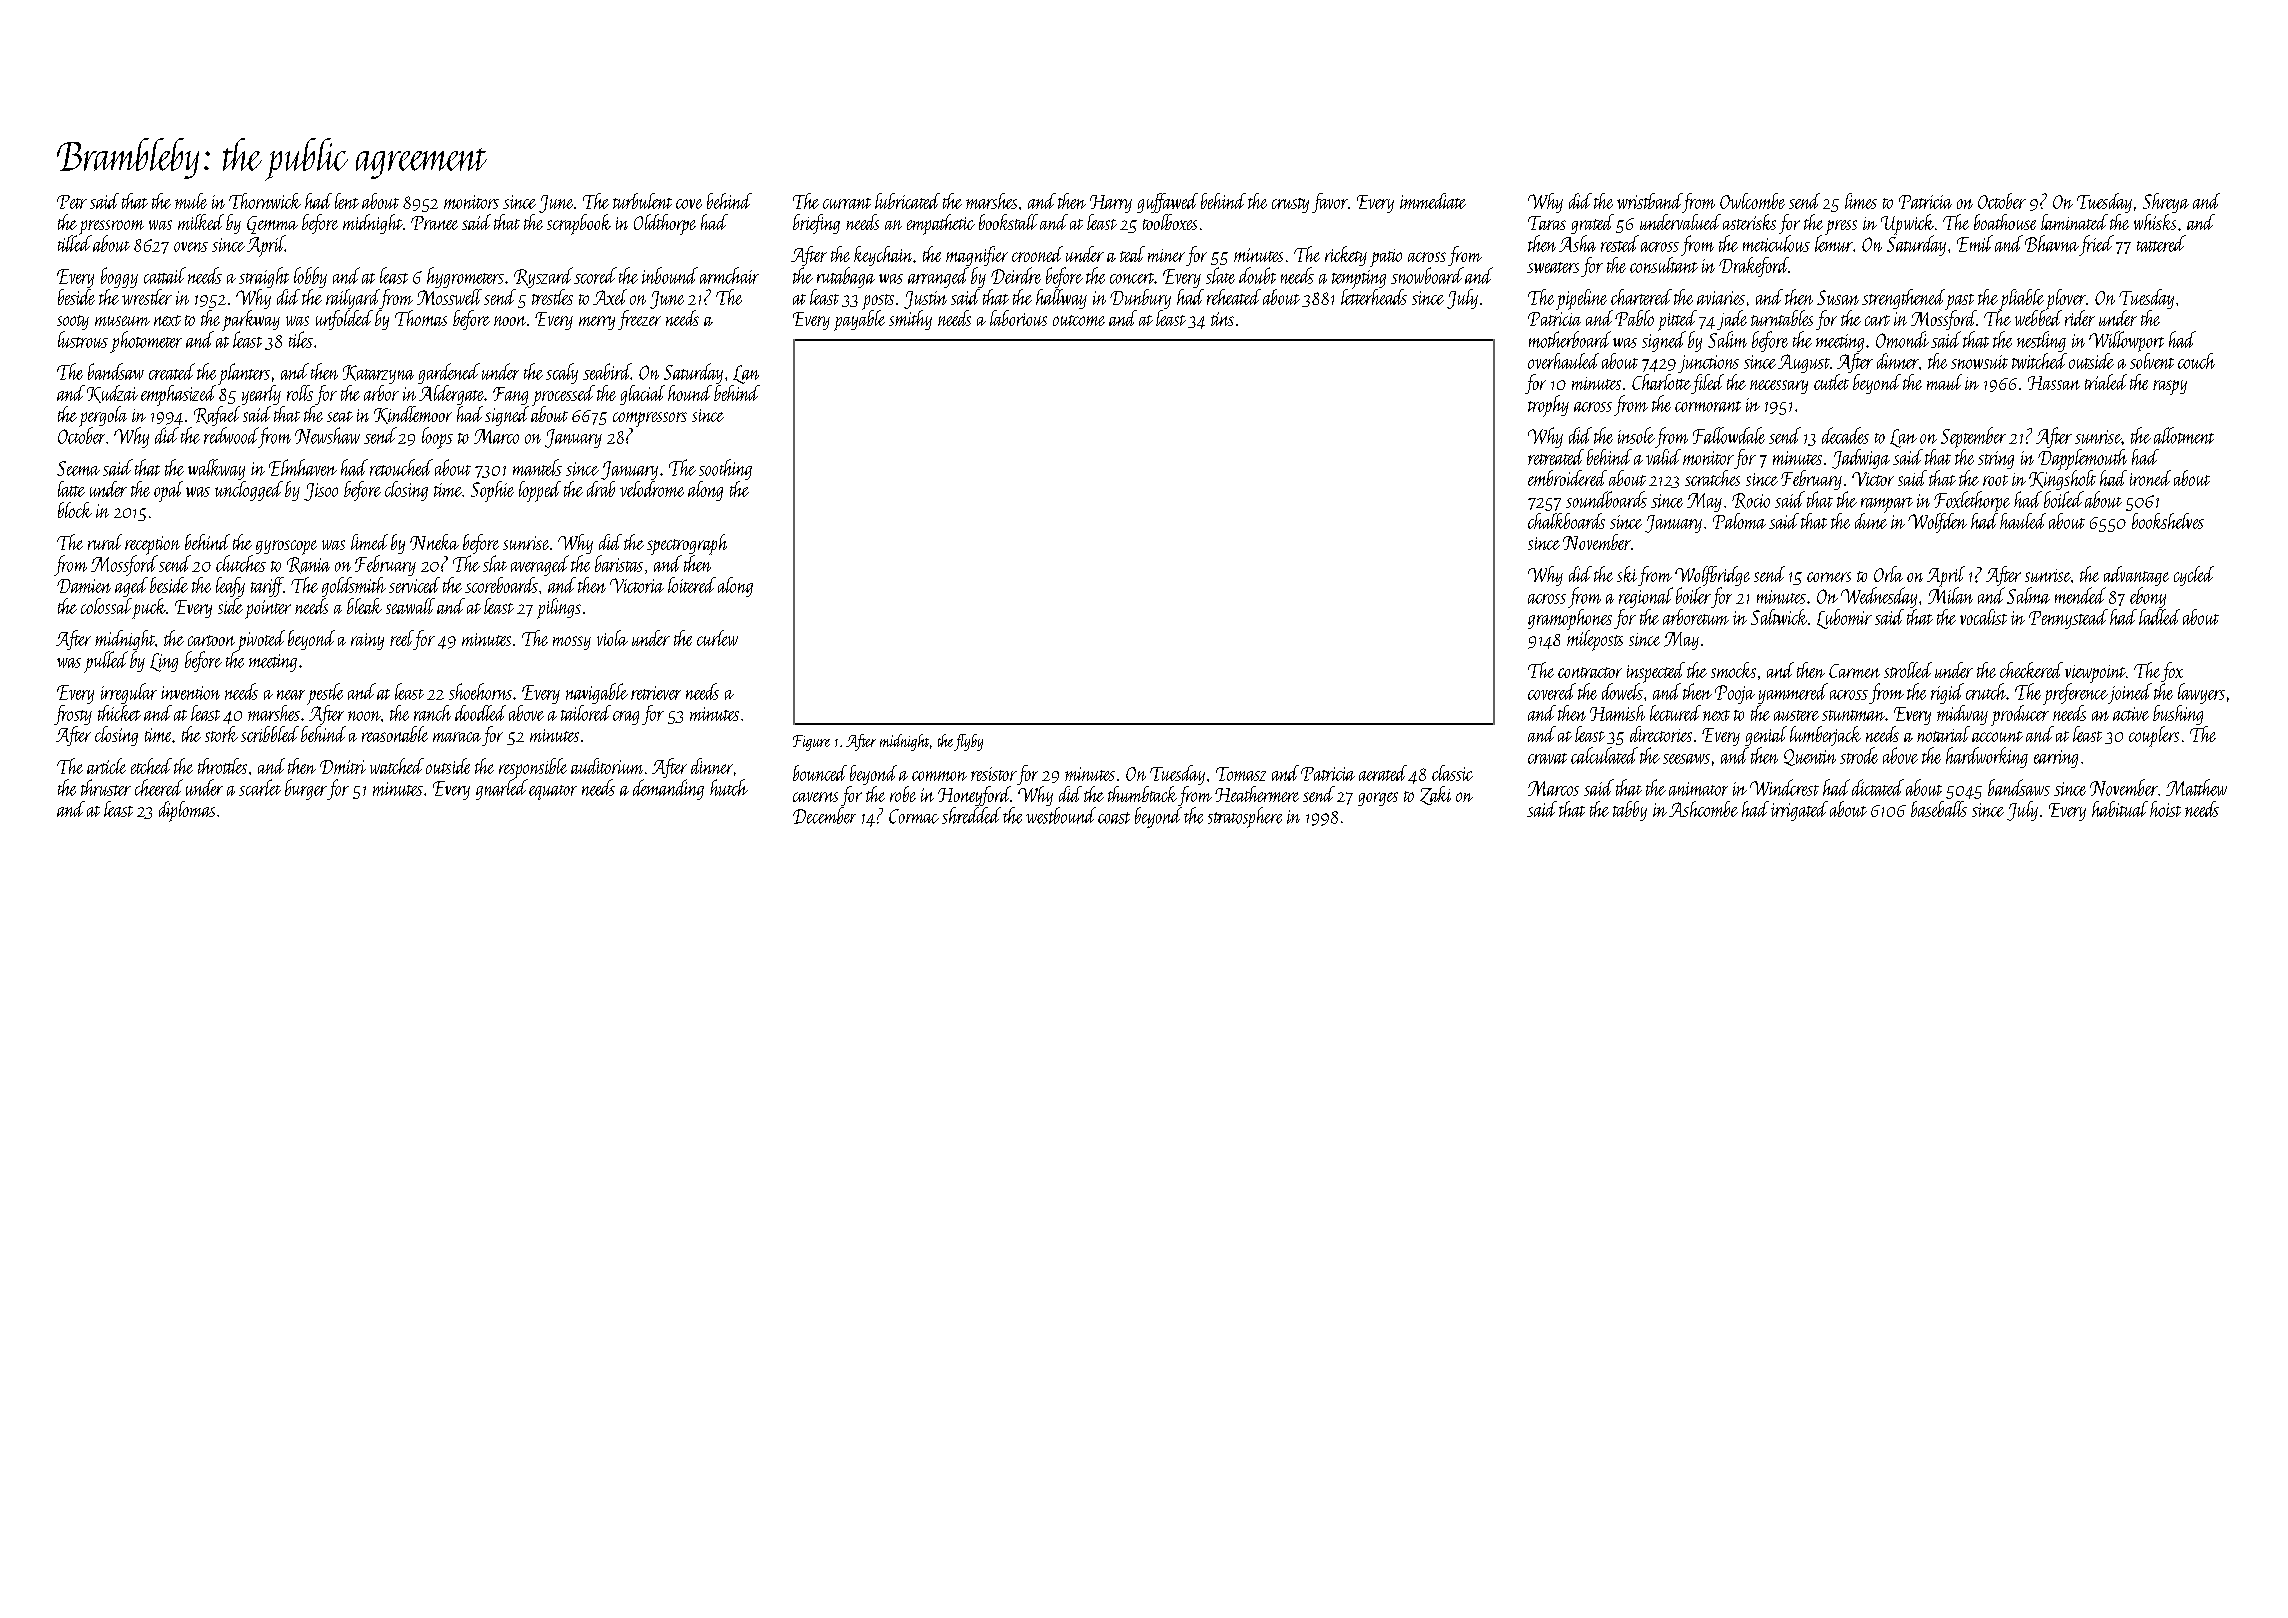  Describe the element at coordinates (665, 224) in the screenshot. I see `Oldthorpe` at that location.
